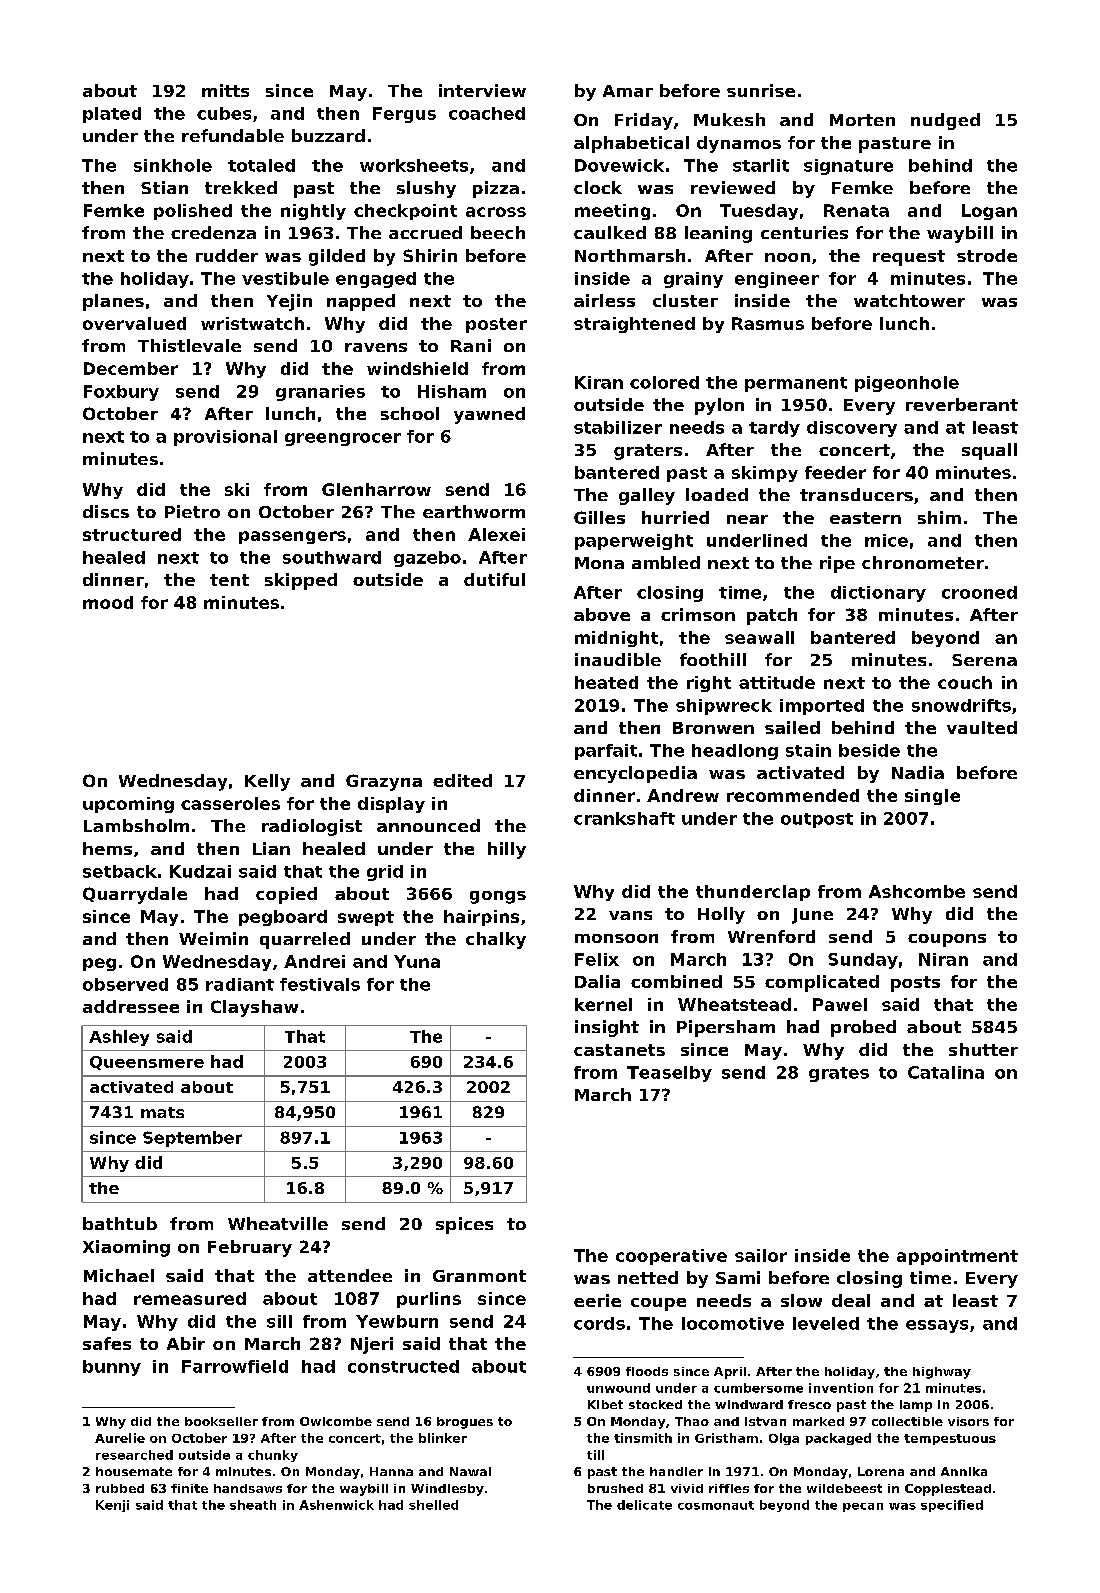  What do you see at coordinates (619, 1050) in the screenshot?
I see `castanets` at bounding box center [619, 1050].
